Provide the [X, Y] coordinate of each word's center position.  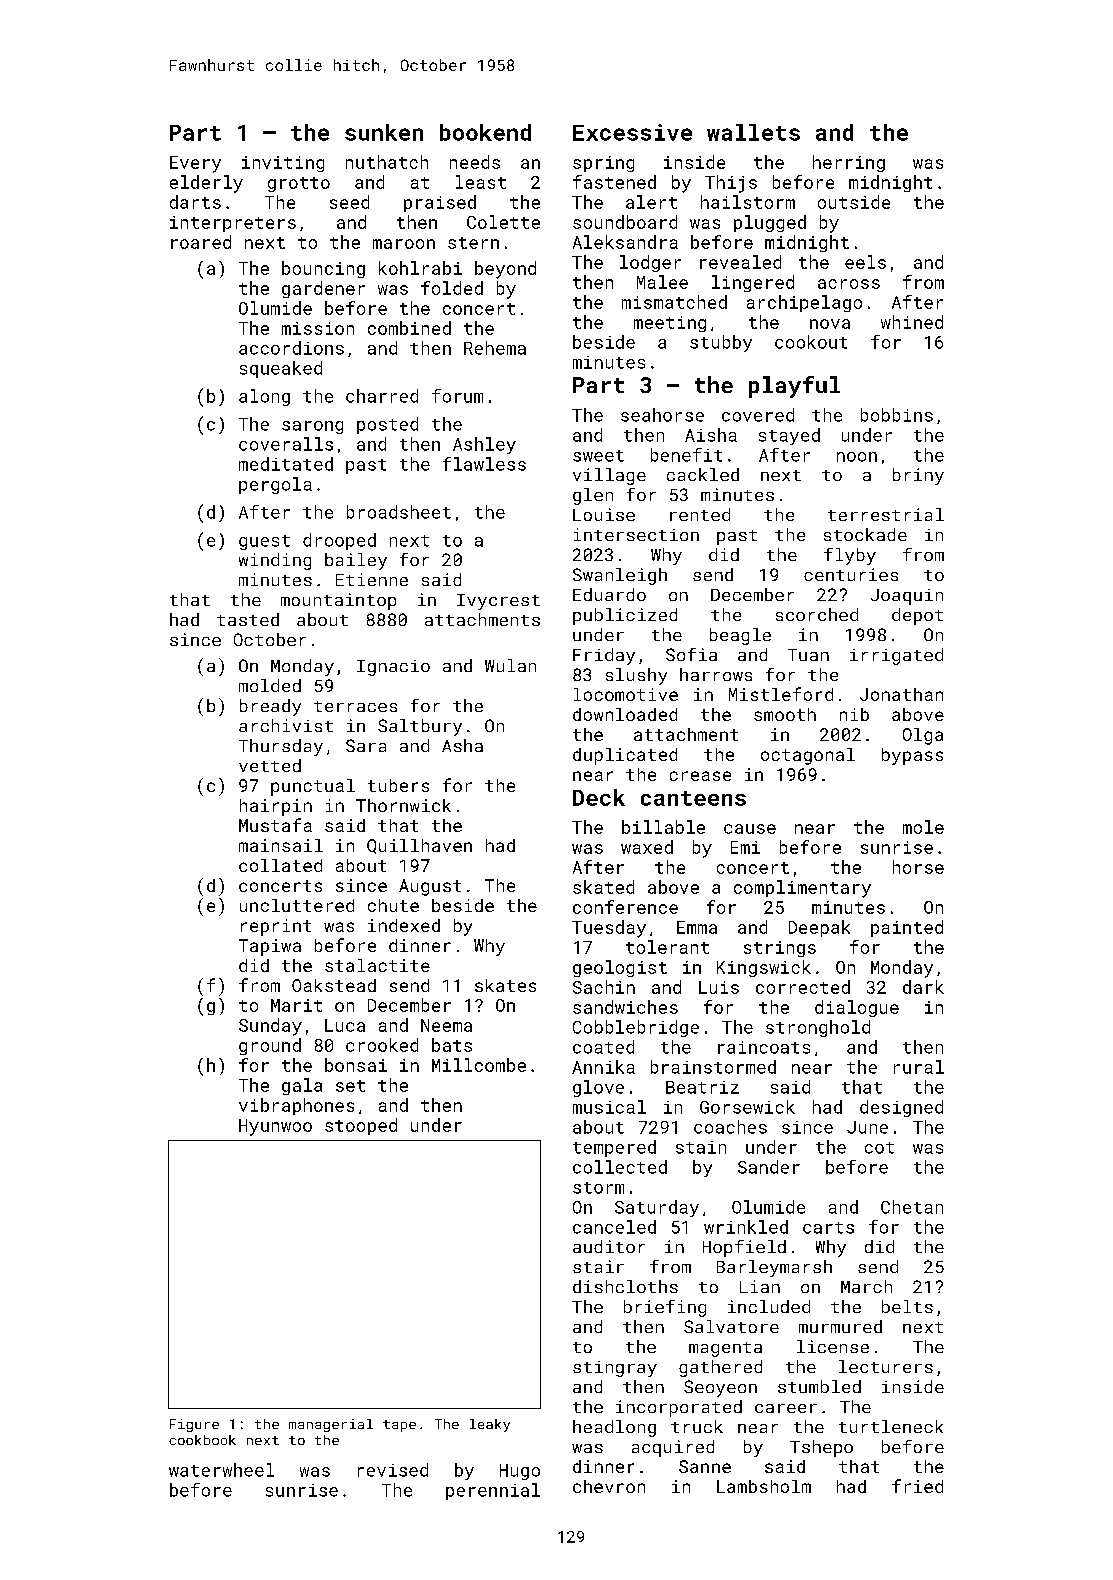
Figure [194, 1425]
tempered [614, 1148]
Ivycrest [498, 602]
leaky [490, 1425]
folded [452, 288]
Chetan [912, 1207]
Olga [923, 736]
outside [854, 202]
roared [201, 242]
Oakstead [334, 985]
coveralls [286, 444]
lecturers [886, 1366]
